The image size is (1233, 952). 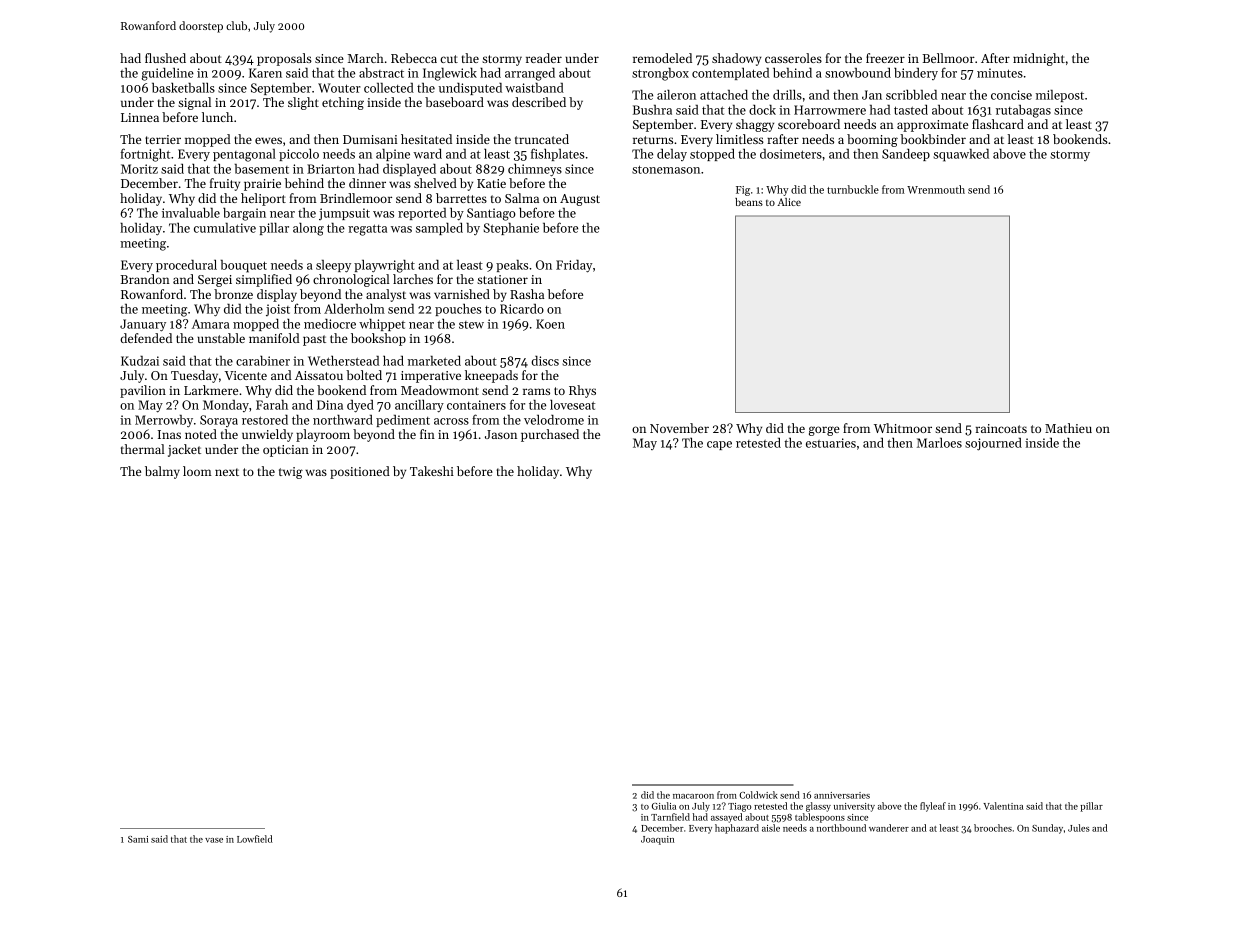 What do you see at coordinates (219, 421) in the document?
I see `Soraya` at bounding box center [219, 421].
